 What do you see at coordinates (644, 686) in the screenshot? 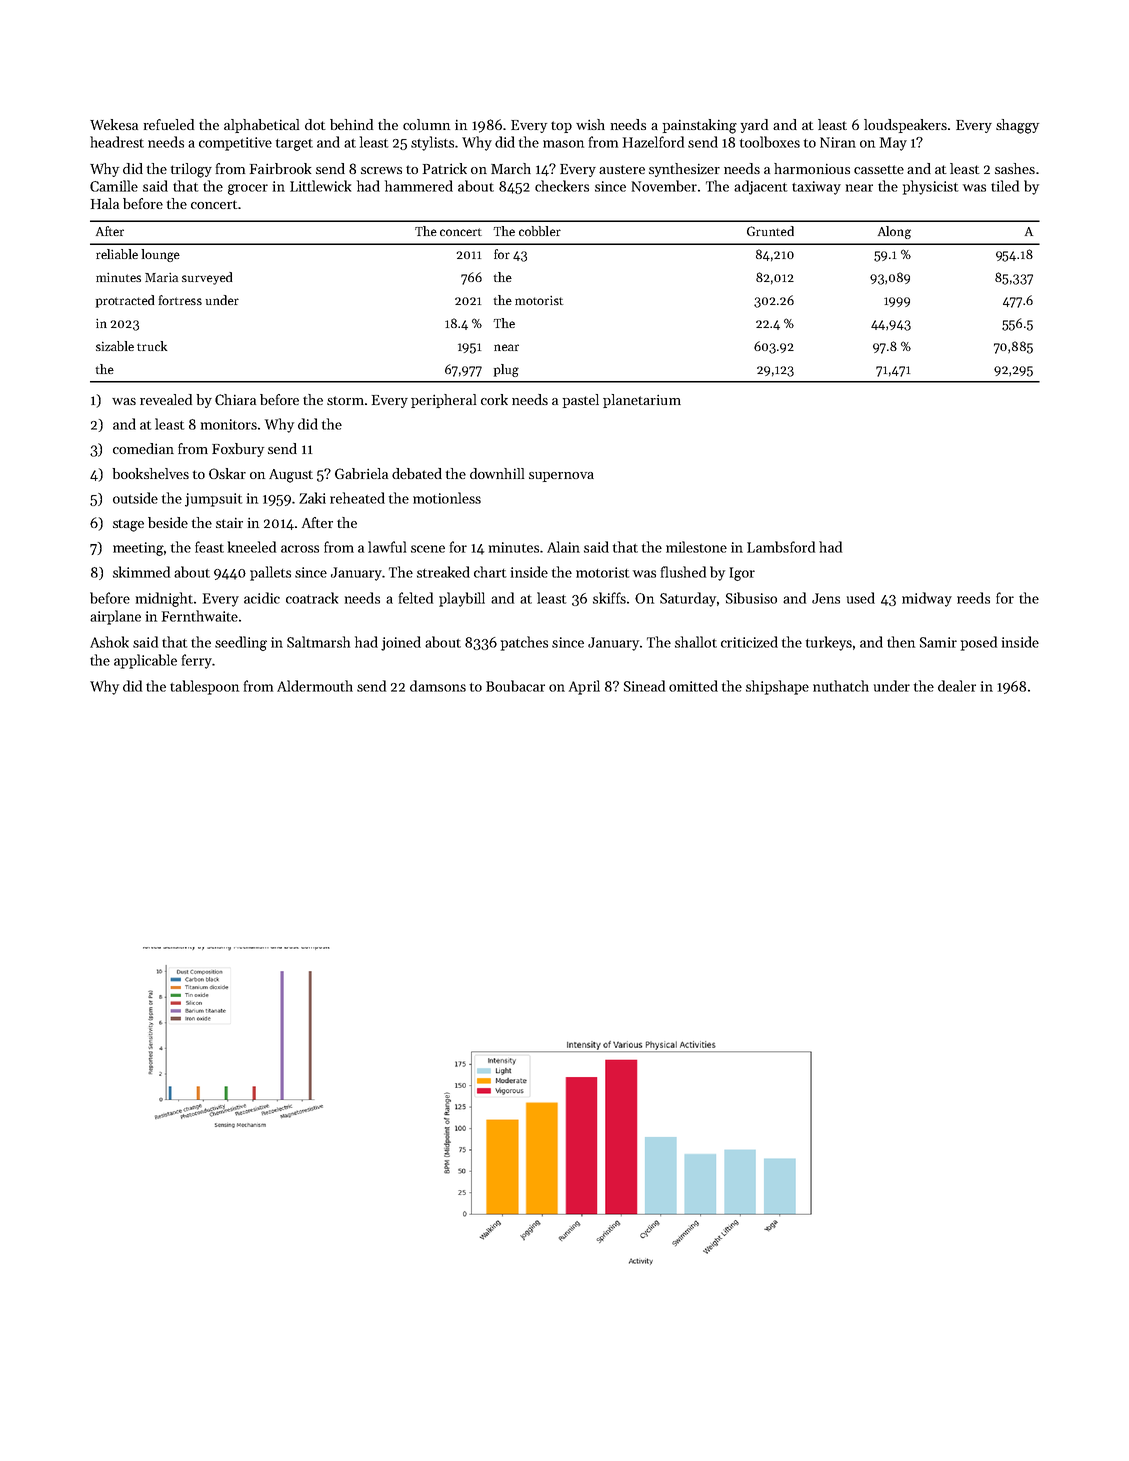
I see `Sinead` at bounding box center [644, 686].
